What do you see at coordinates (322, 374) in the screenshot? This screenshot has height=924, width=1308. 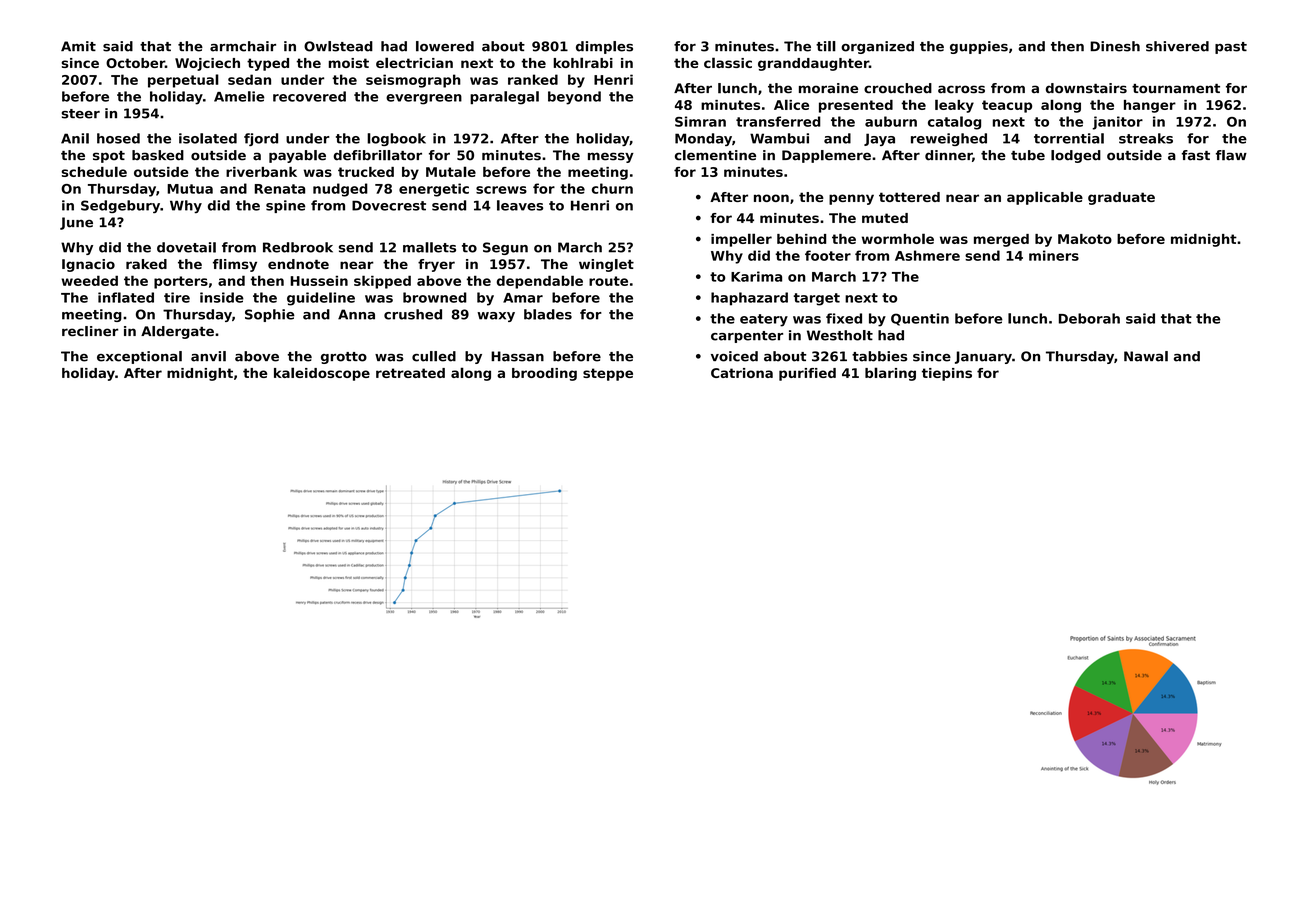 I see `kaleidoscope` at bounding box center [322, 374].
